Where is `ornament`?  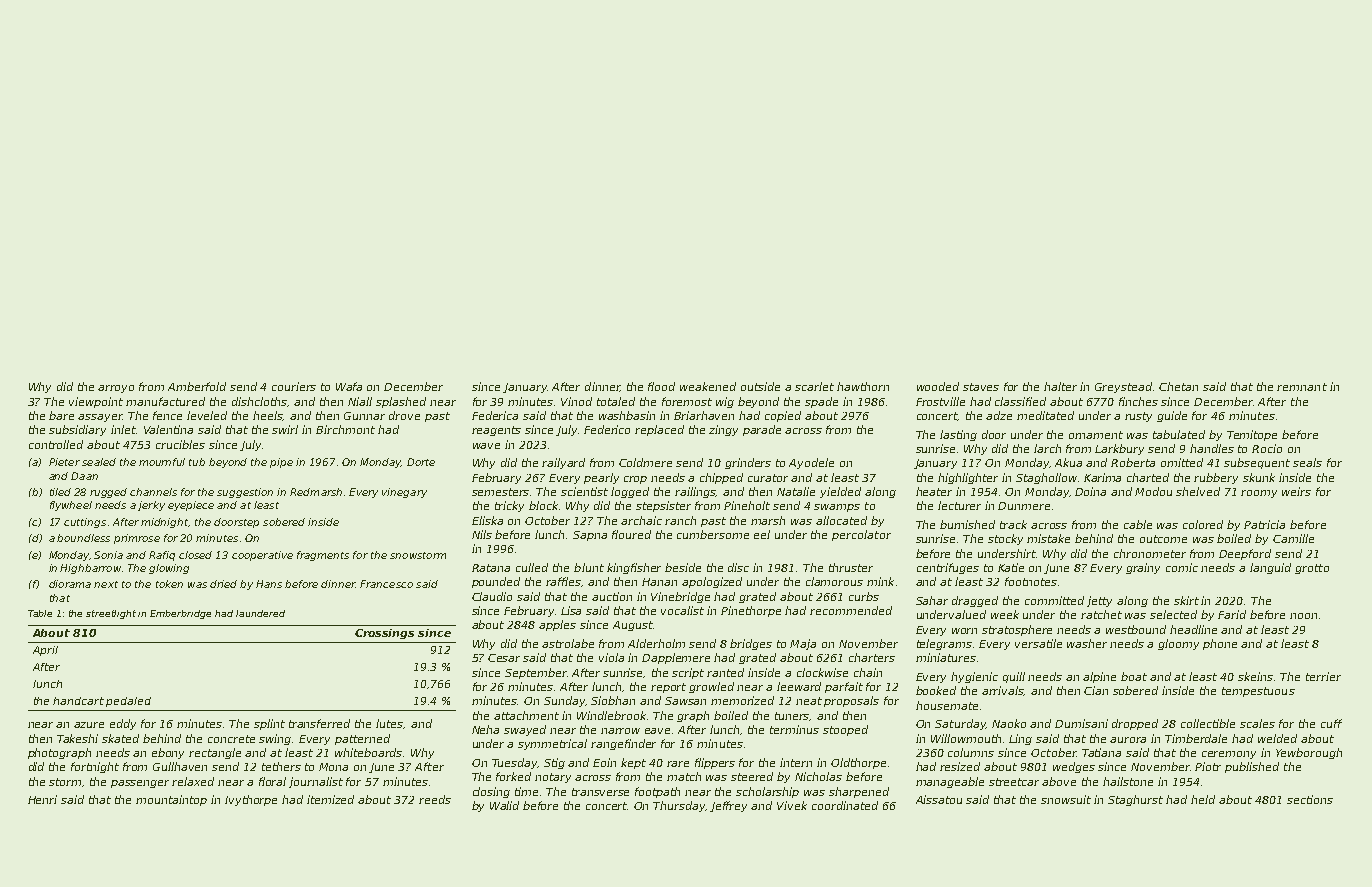
ornament is located at coordinates (1096, 435).
